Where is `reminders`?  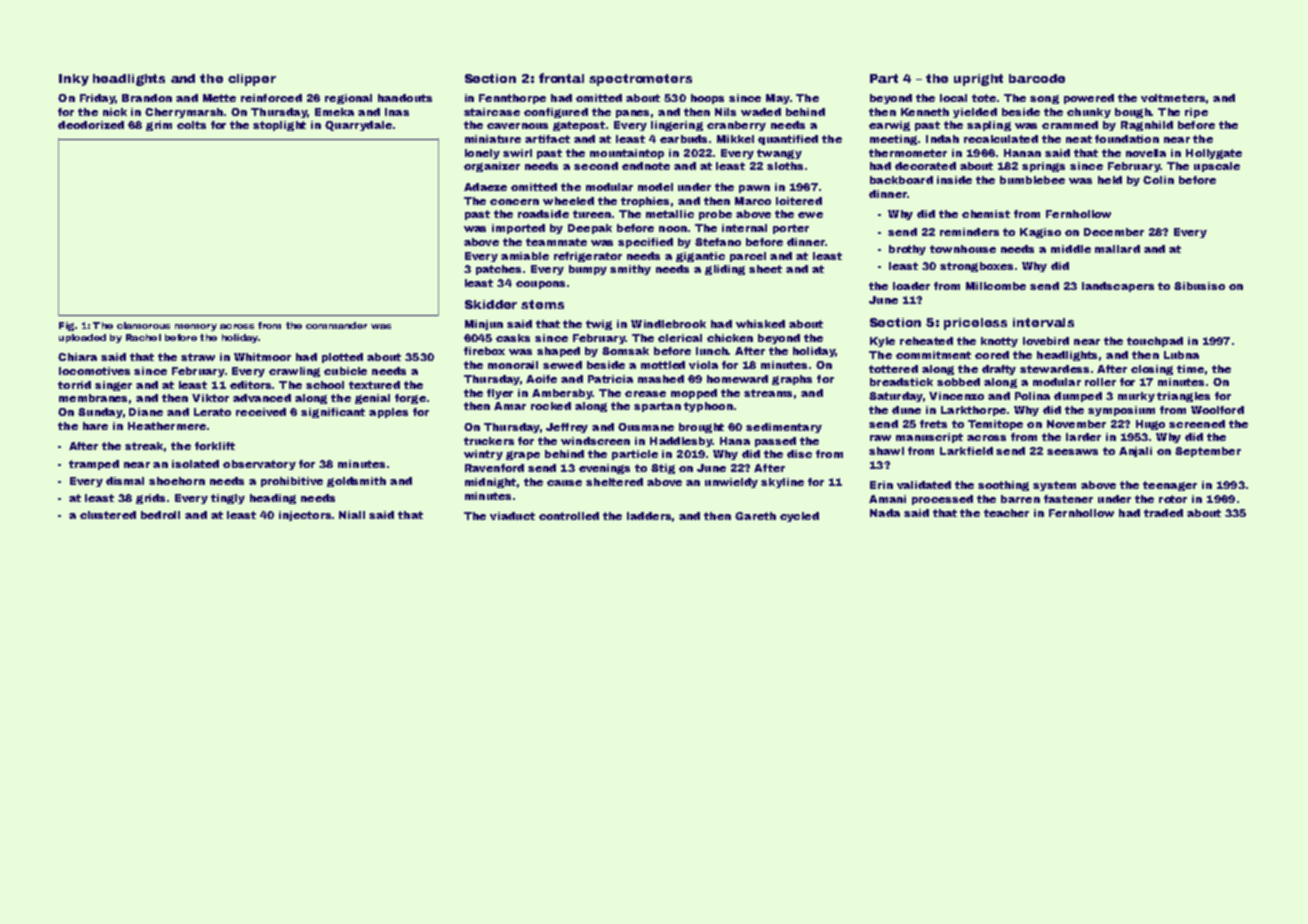 reminders is located at coordinates (969, 232).
